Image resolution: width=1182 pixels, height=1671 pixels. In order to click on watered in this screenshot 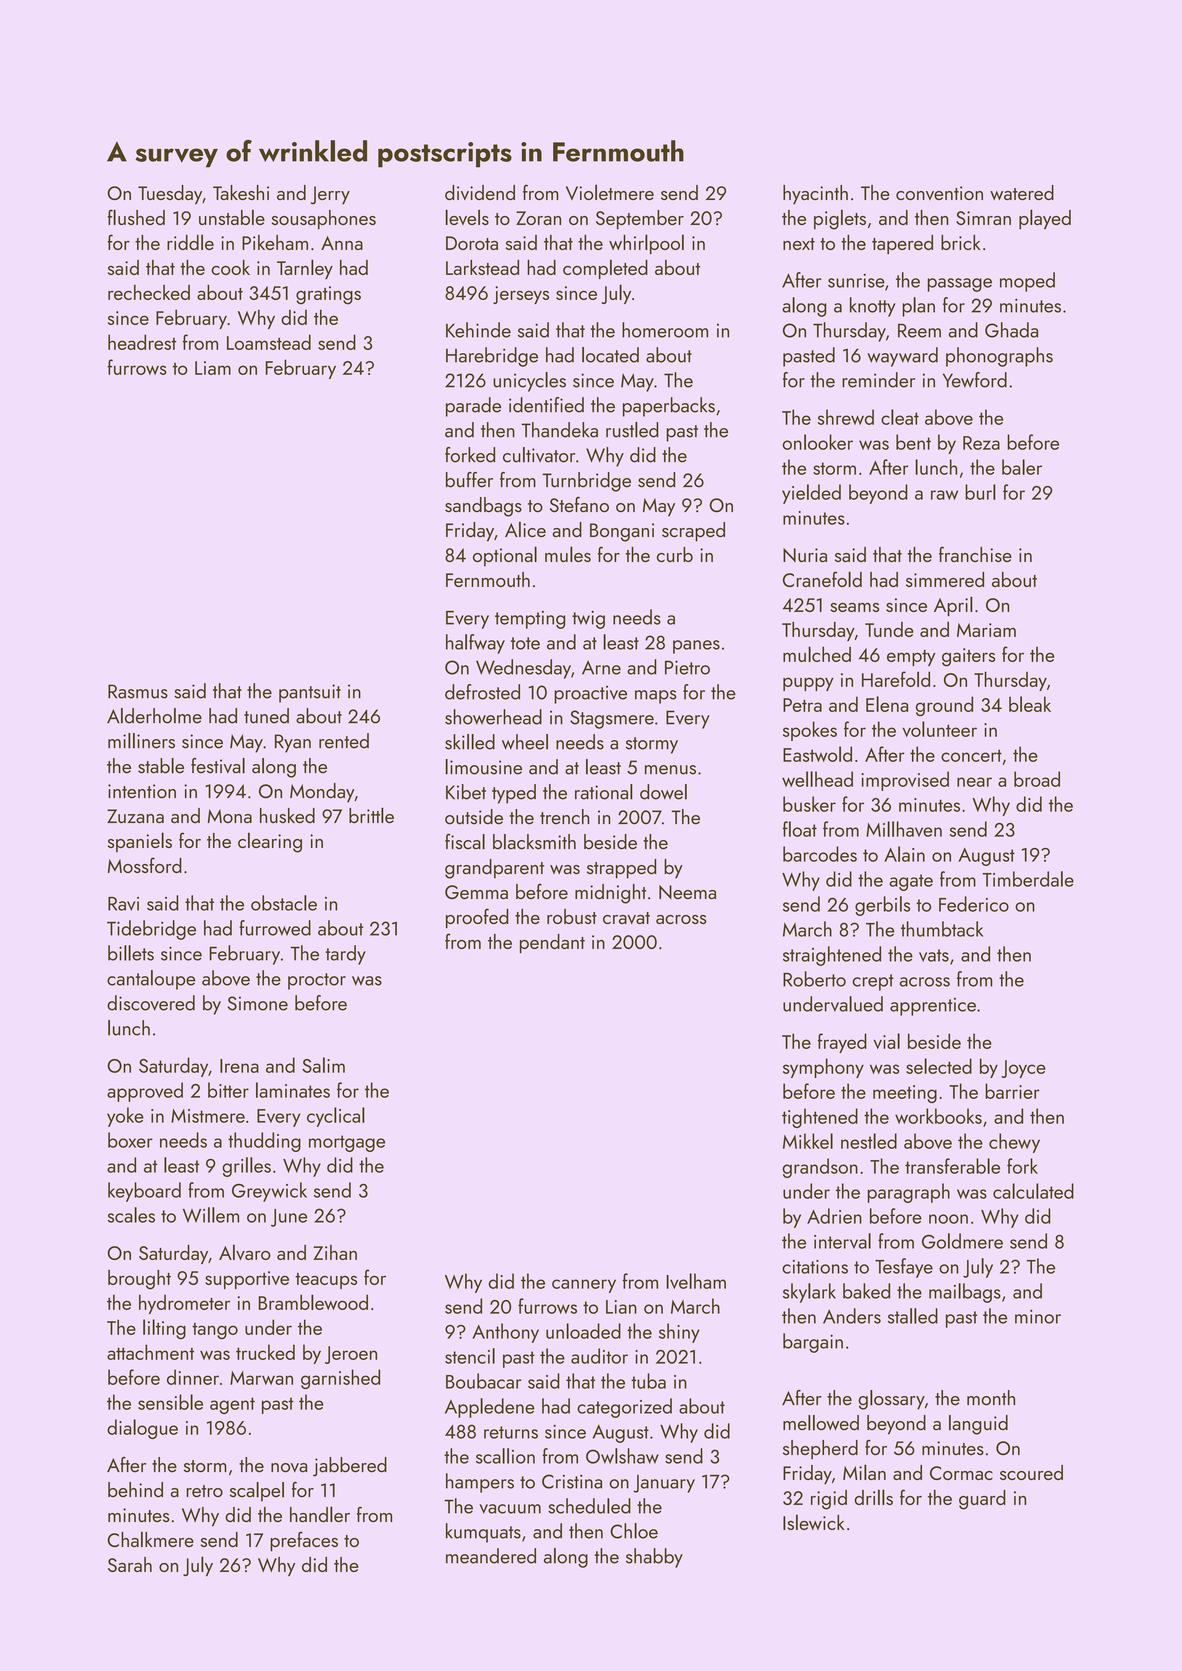, I will do `click(1022, 192)`.
